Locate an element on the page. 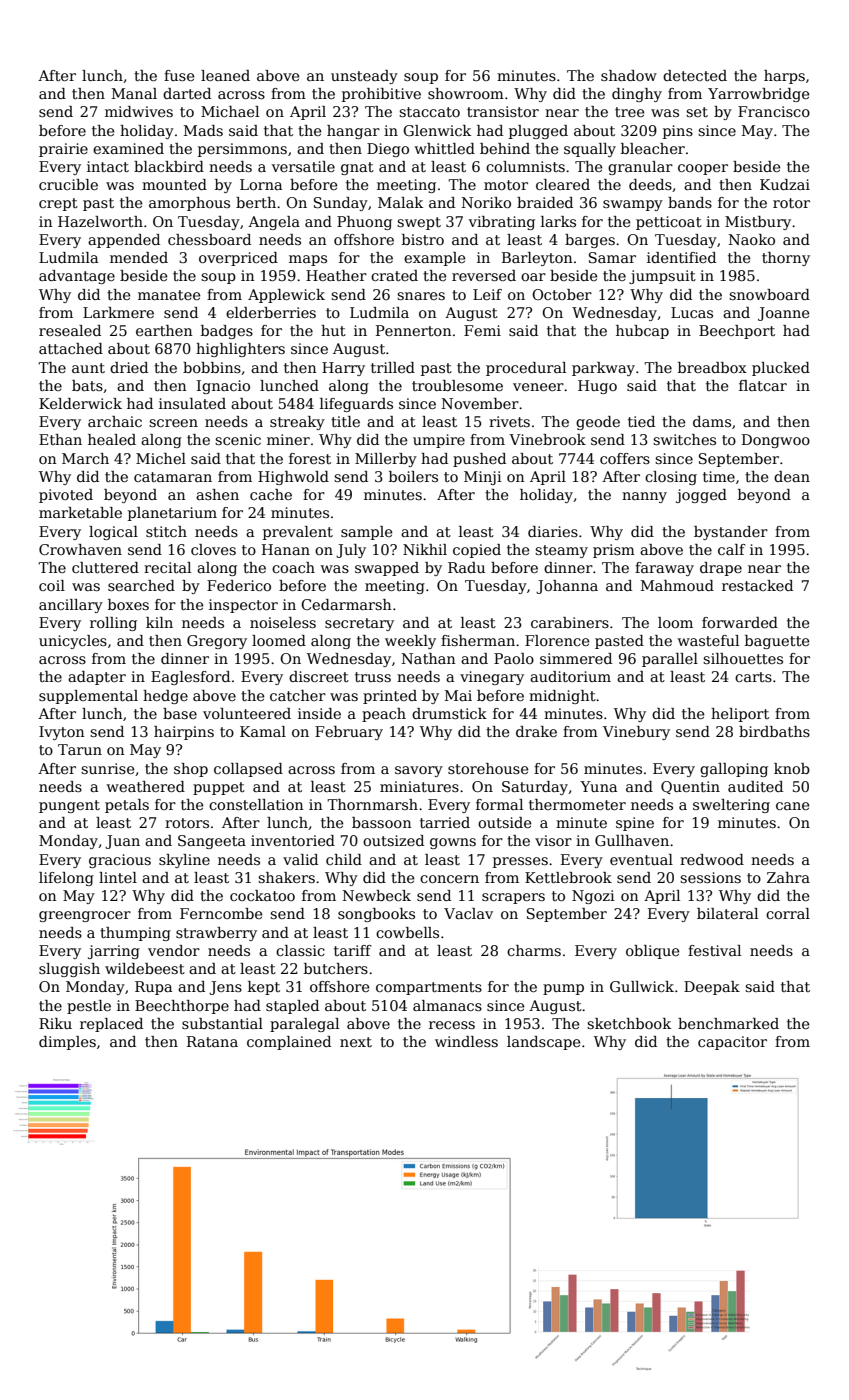 The width and height of the page is (849, 1400). sunrise is located at coordinates (107, 768).
